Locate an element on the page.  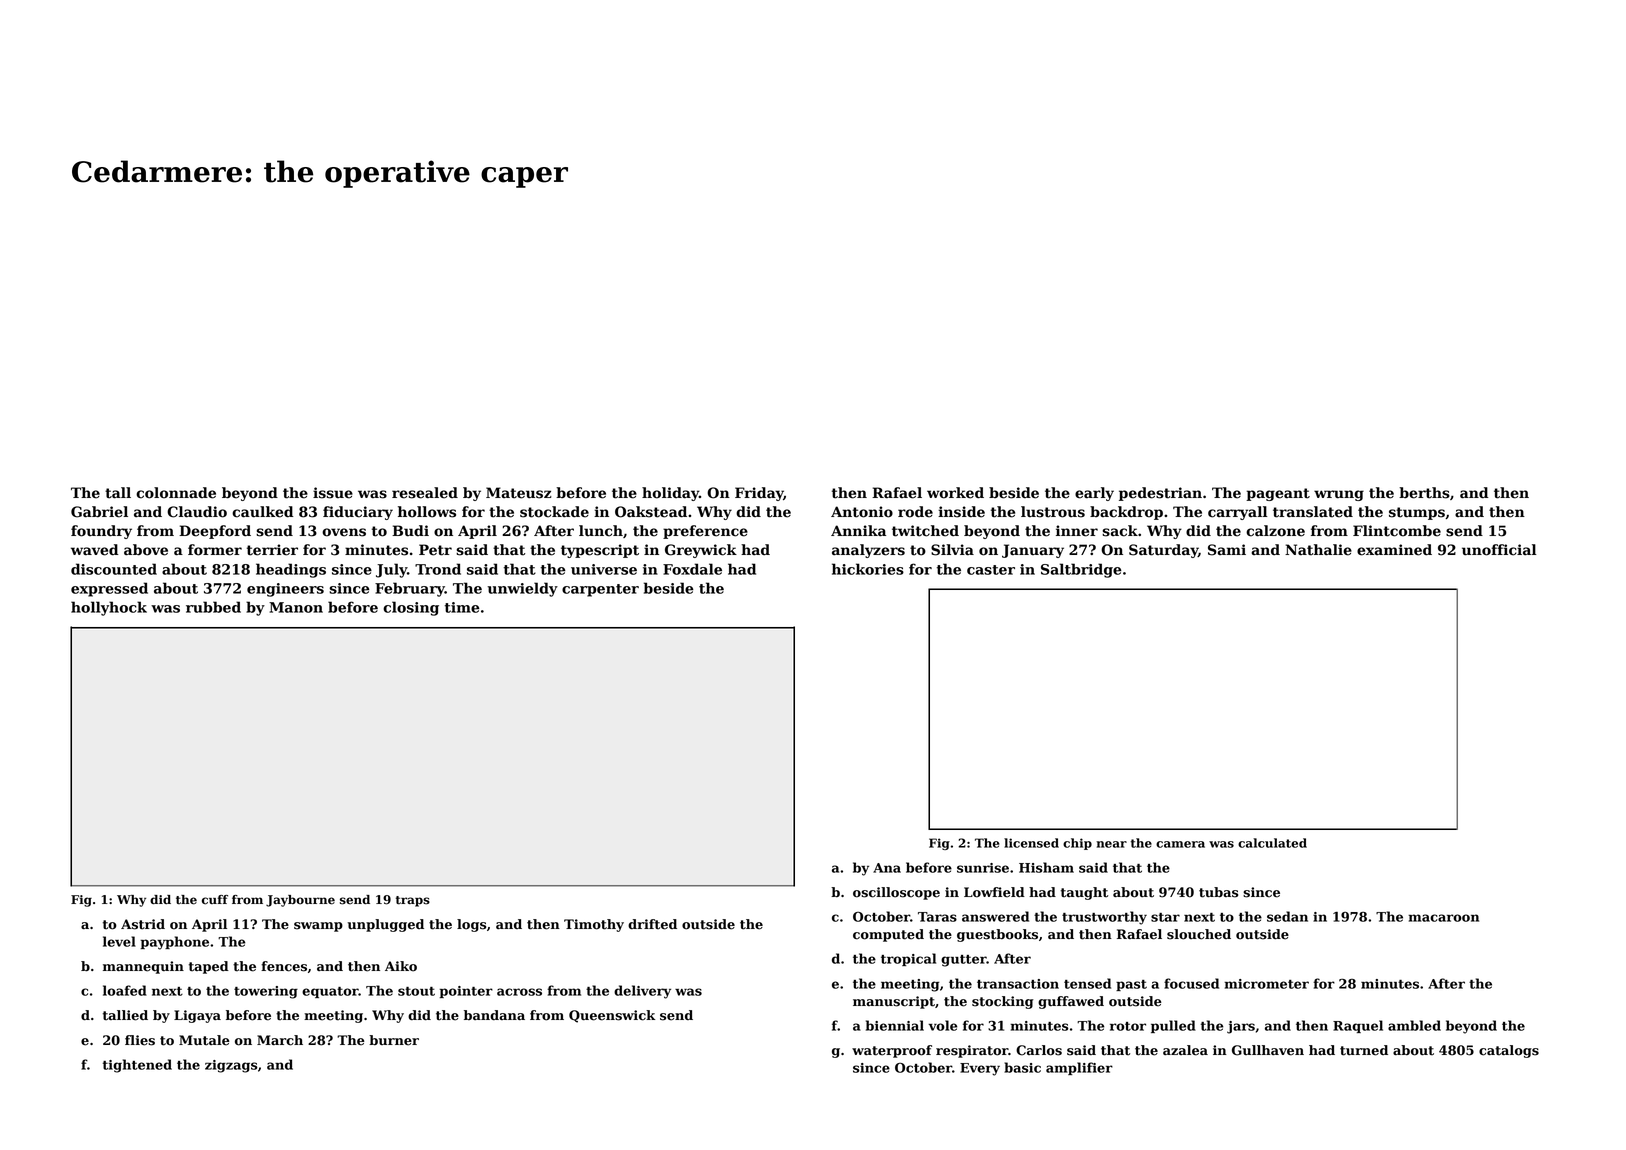
foundry is located at coordinates (101, 532).
